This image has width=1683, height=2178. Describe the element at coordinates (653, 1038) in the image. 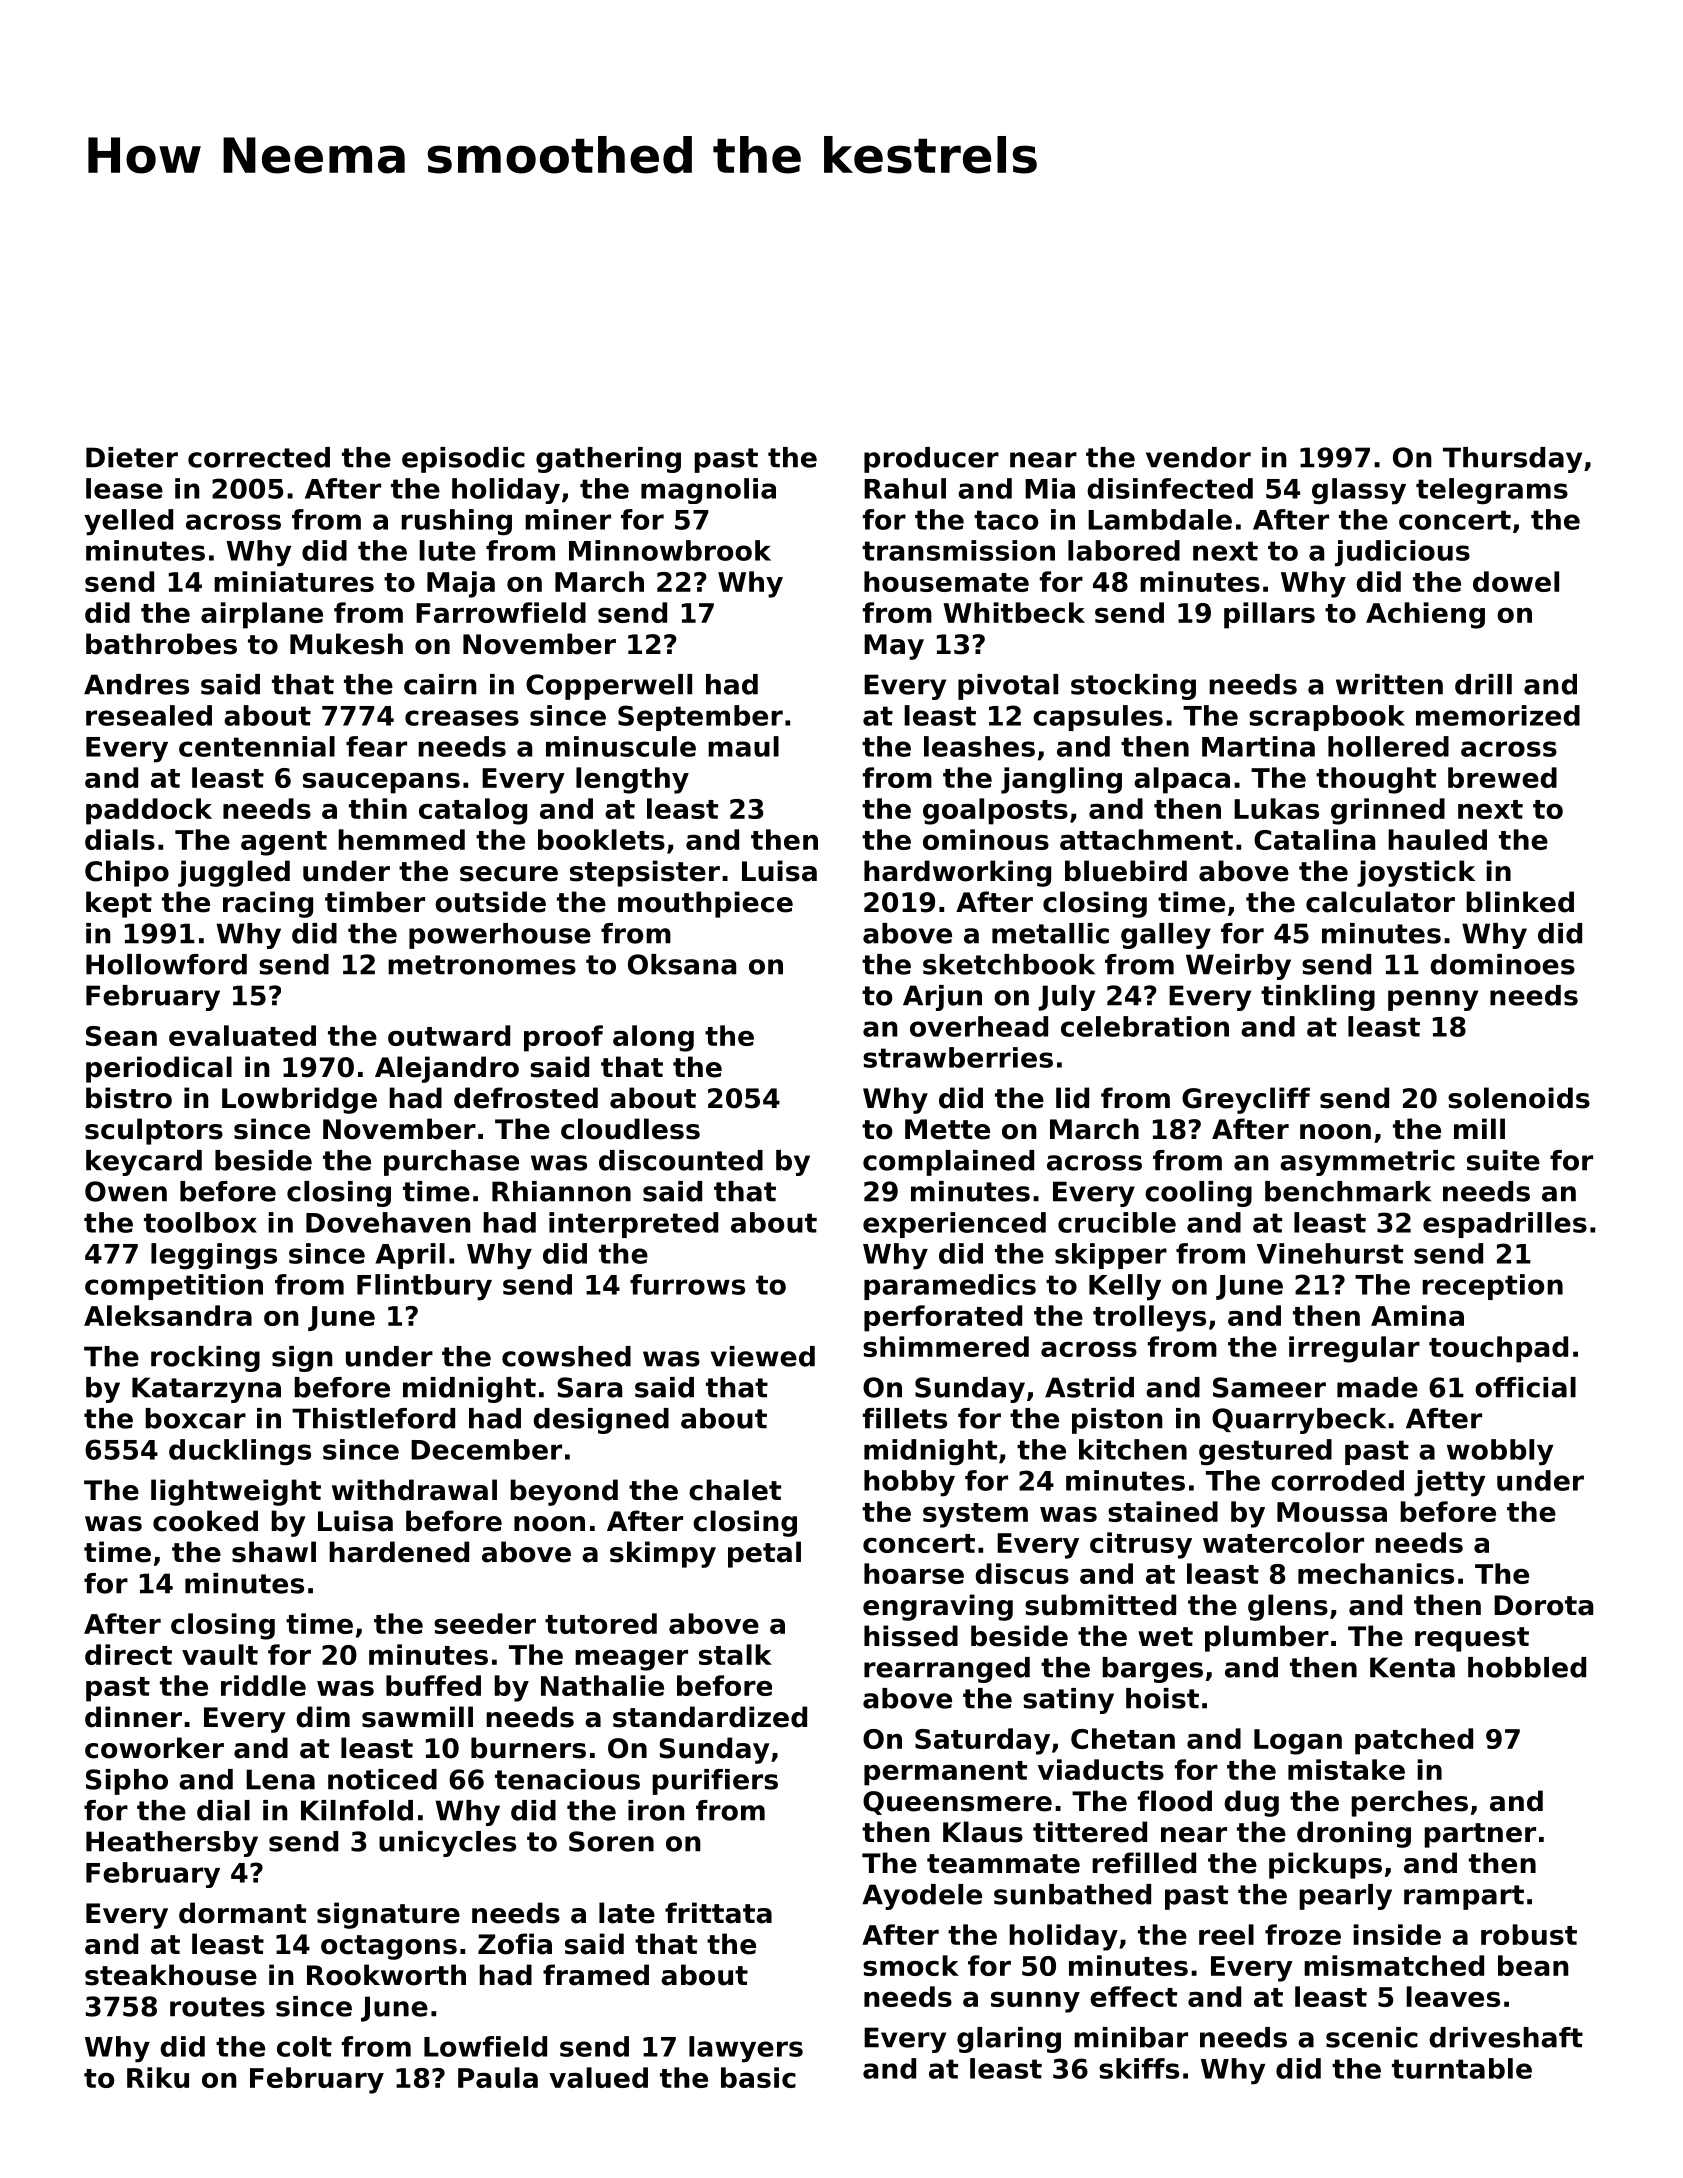

I see `along` at that location.
